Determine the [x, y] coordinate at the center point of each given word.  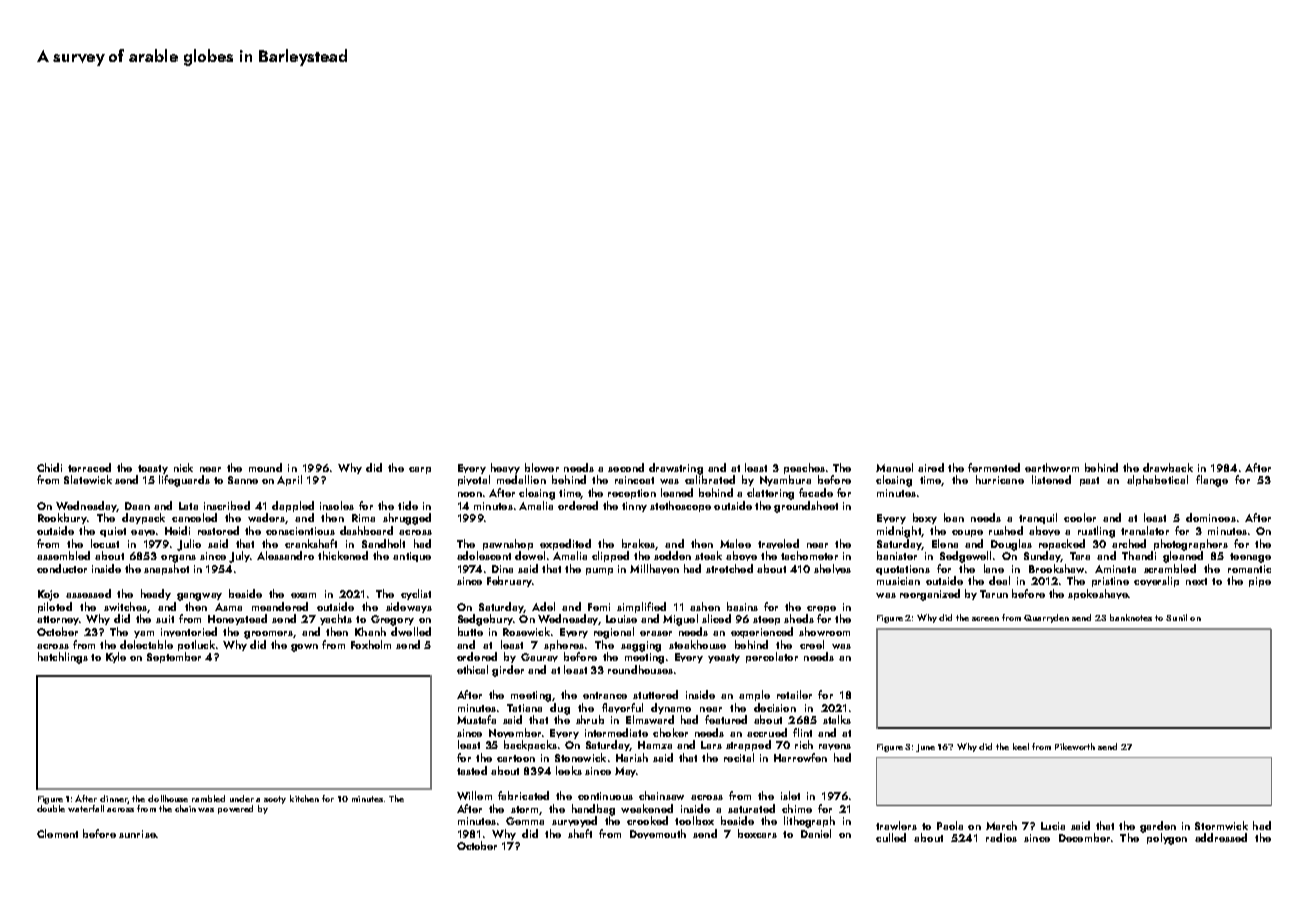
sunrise [137, 834]
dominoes [1211, 517]
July [239, 557]
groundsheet [806, 507]
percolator [772, 657]
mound [265, 467]
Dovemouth [658, 834]
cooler [1080, 517]
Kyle [116, 657]
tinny [634, 507]
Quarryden [1046, 618]
